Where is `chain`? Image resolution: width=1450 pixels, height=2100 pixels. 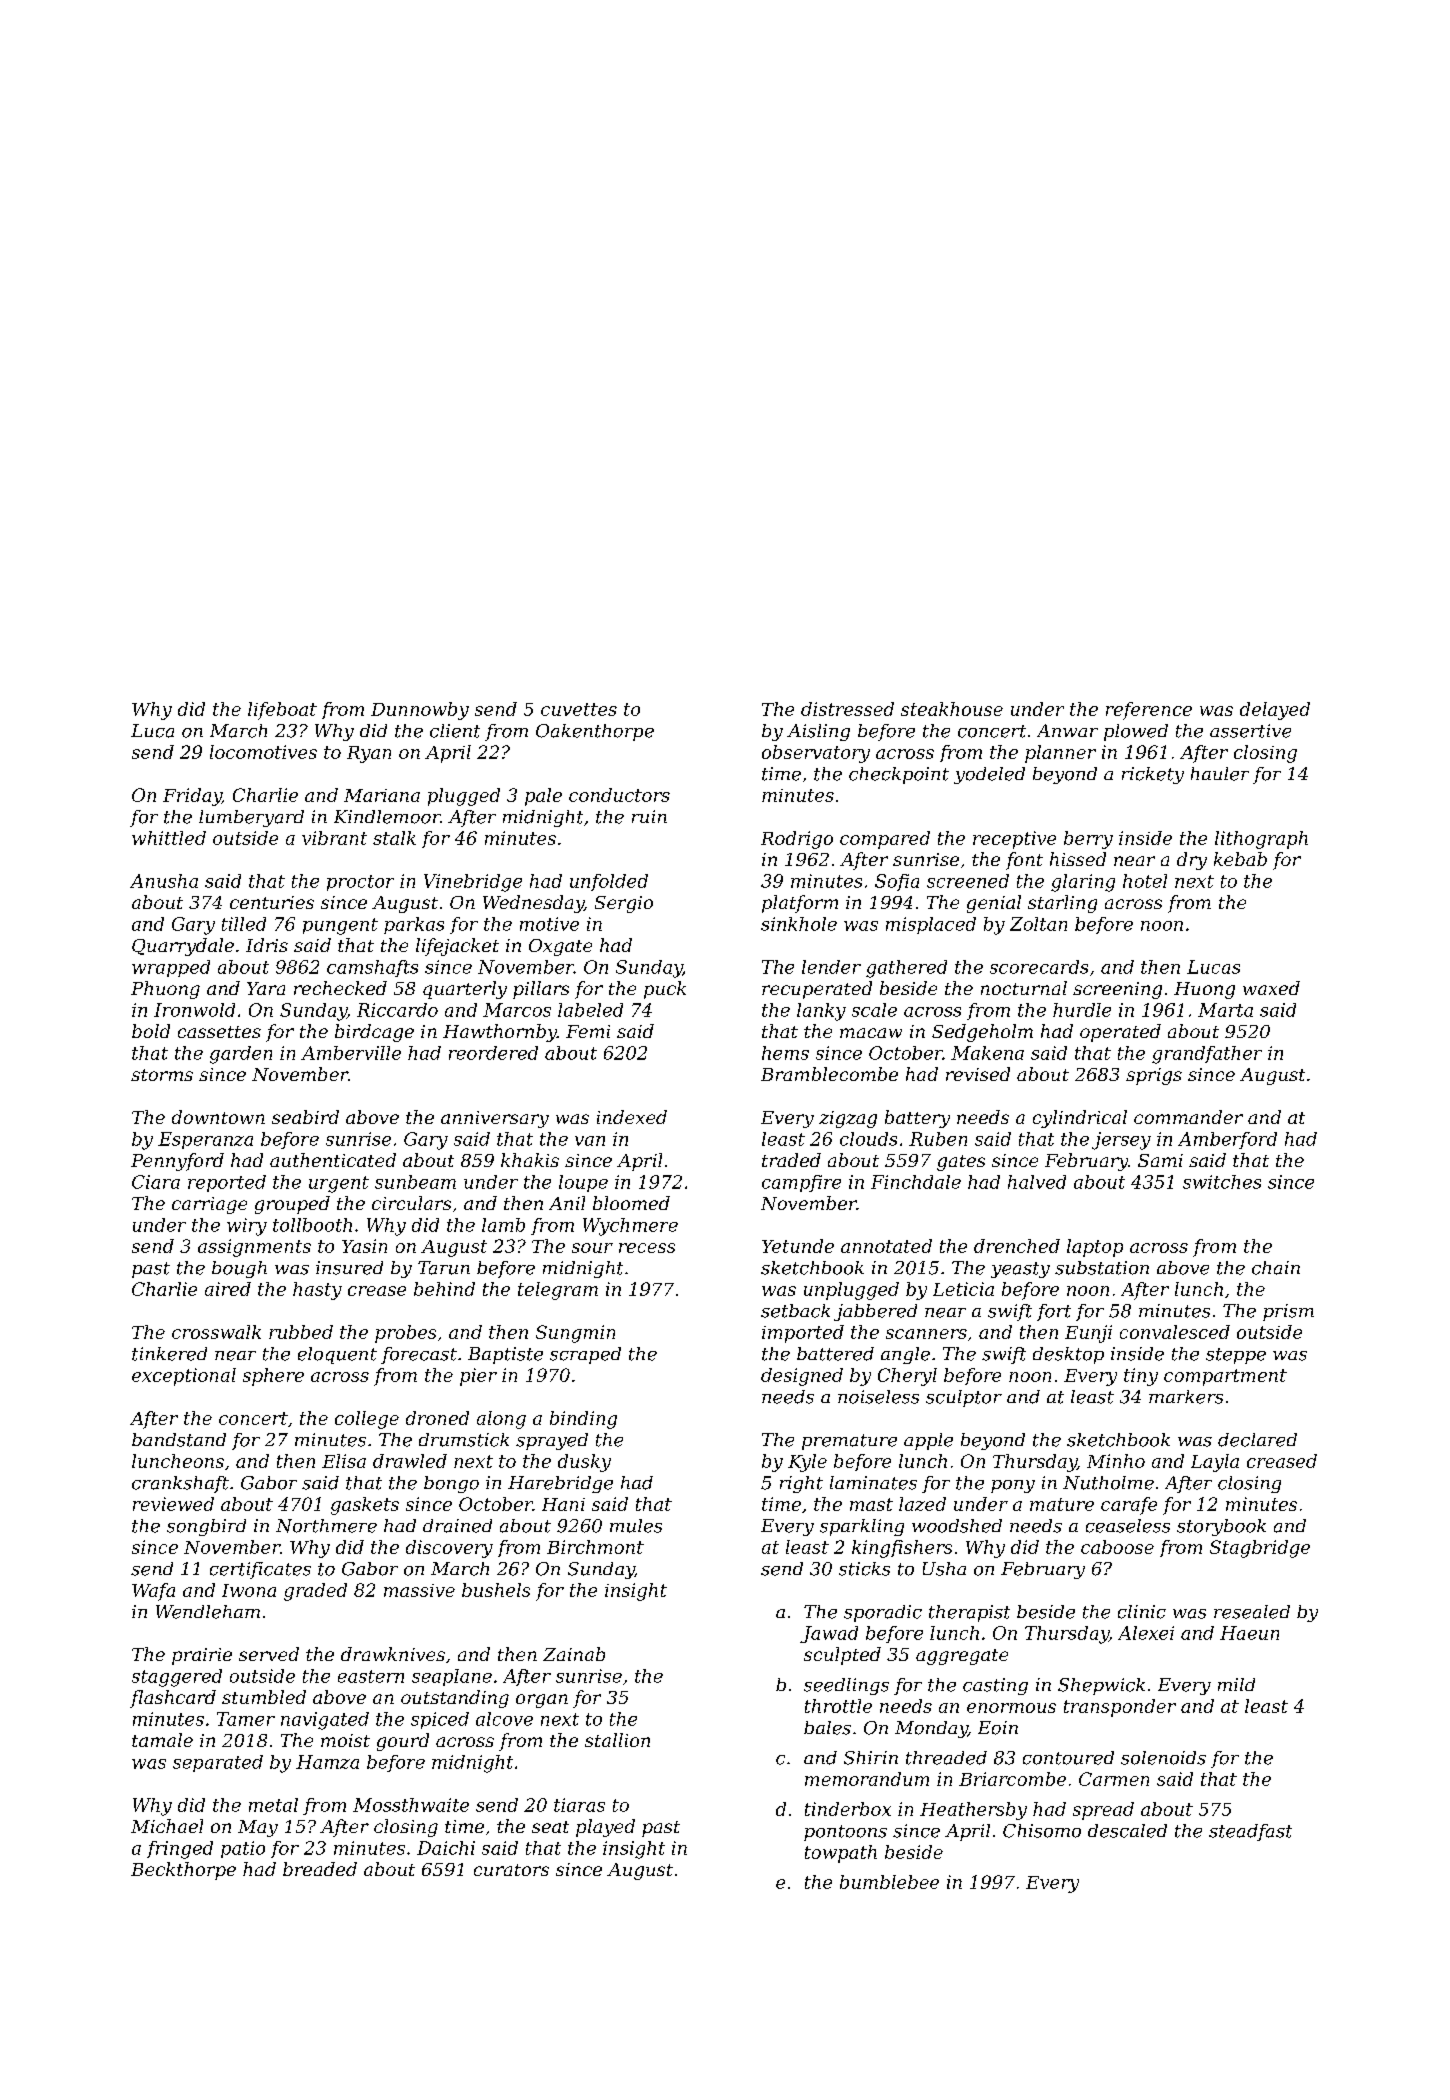
chain is located at coordinates (1276, 1268).
